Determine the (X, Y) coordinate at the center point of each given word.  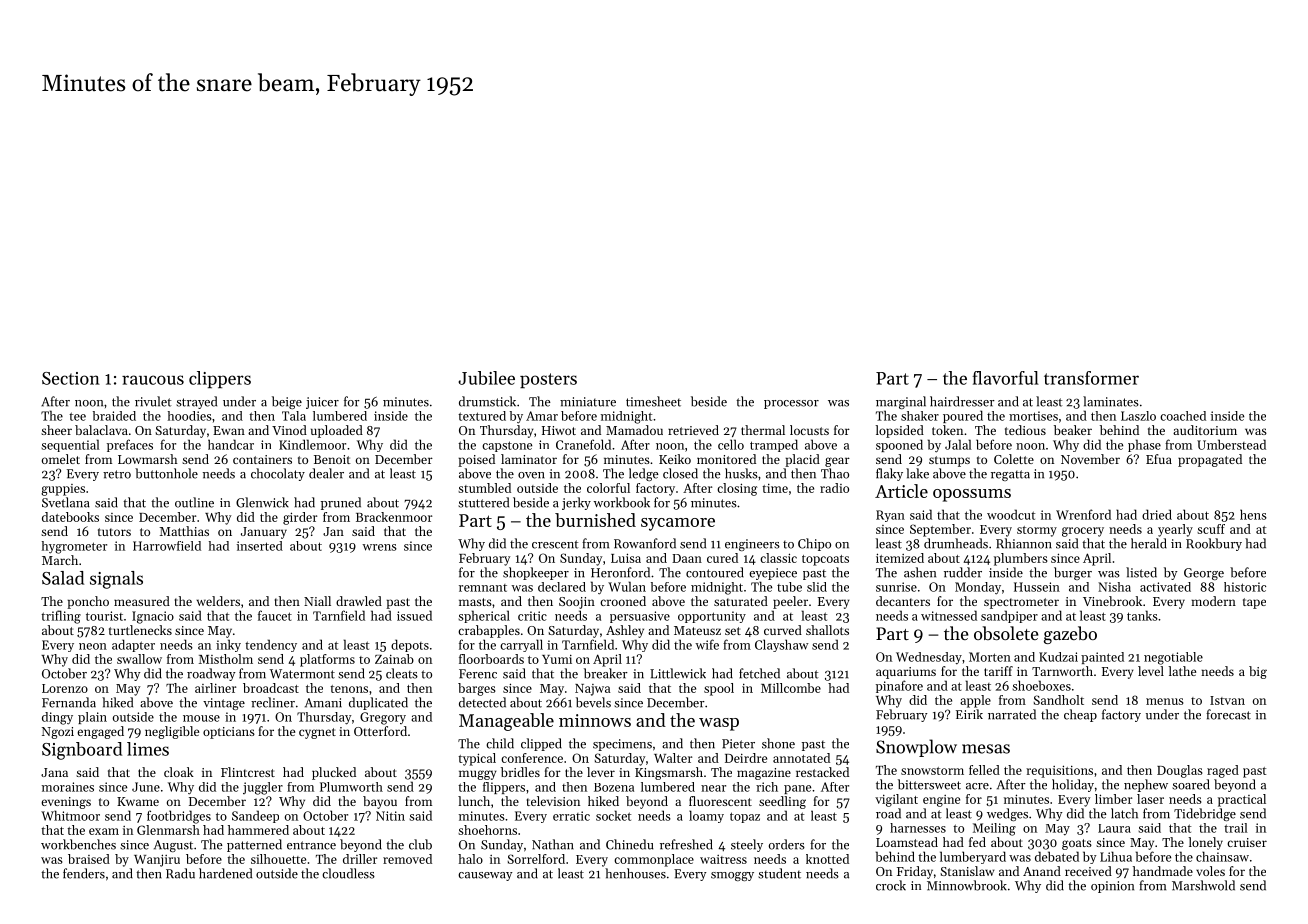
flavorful (1005, 378)
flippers (504, 788)
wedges (1007, 814)
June (146, 787)
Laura (1114, 828)
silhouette (278, 859)
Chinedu (629, 844)
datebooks (70, 517)
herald (1149, 543)
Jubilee (486, 378)
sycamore (678, 524)
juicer (322, 403)
